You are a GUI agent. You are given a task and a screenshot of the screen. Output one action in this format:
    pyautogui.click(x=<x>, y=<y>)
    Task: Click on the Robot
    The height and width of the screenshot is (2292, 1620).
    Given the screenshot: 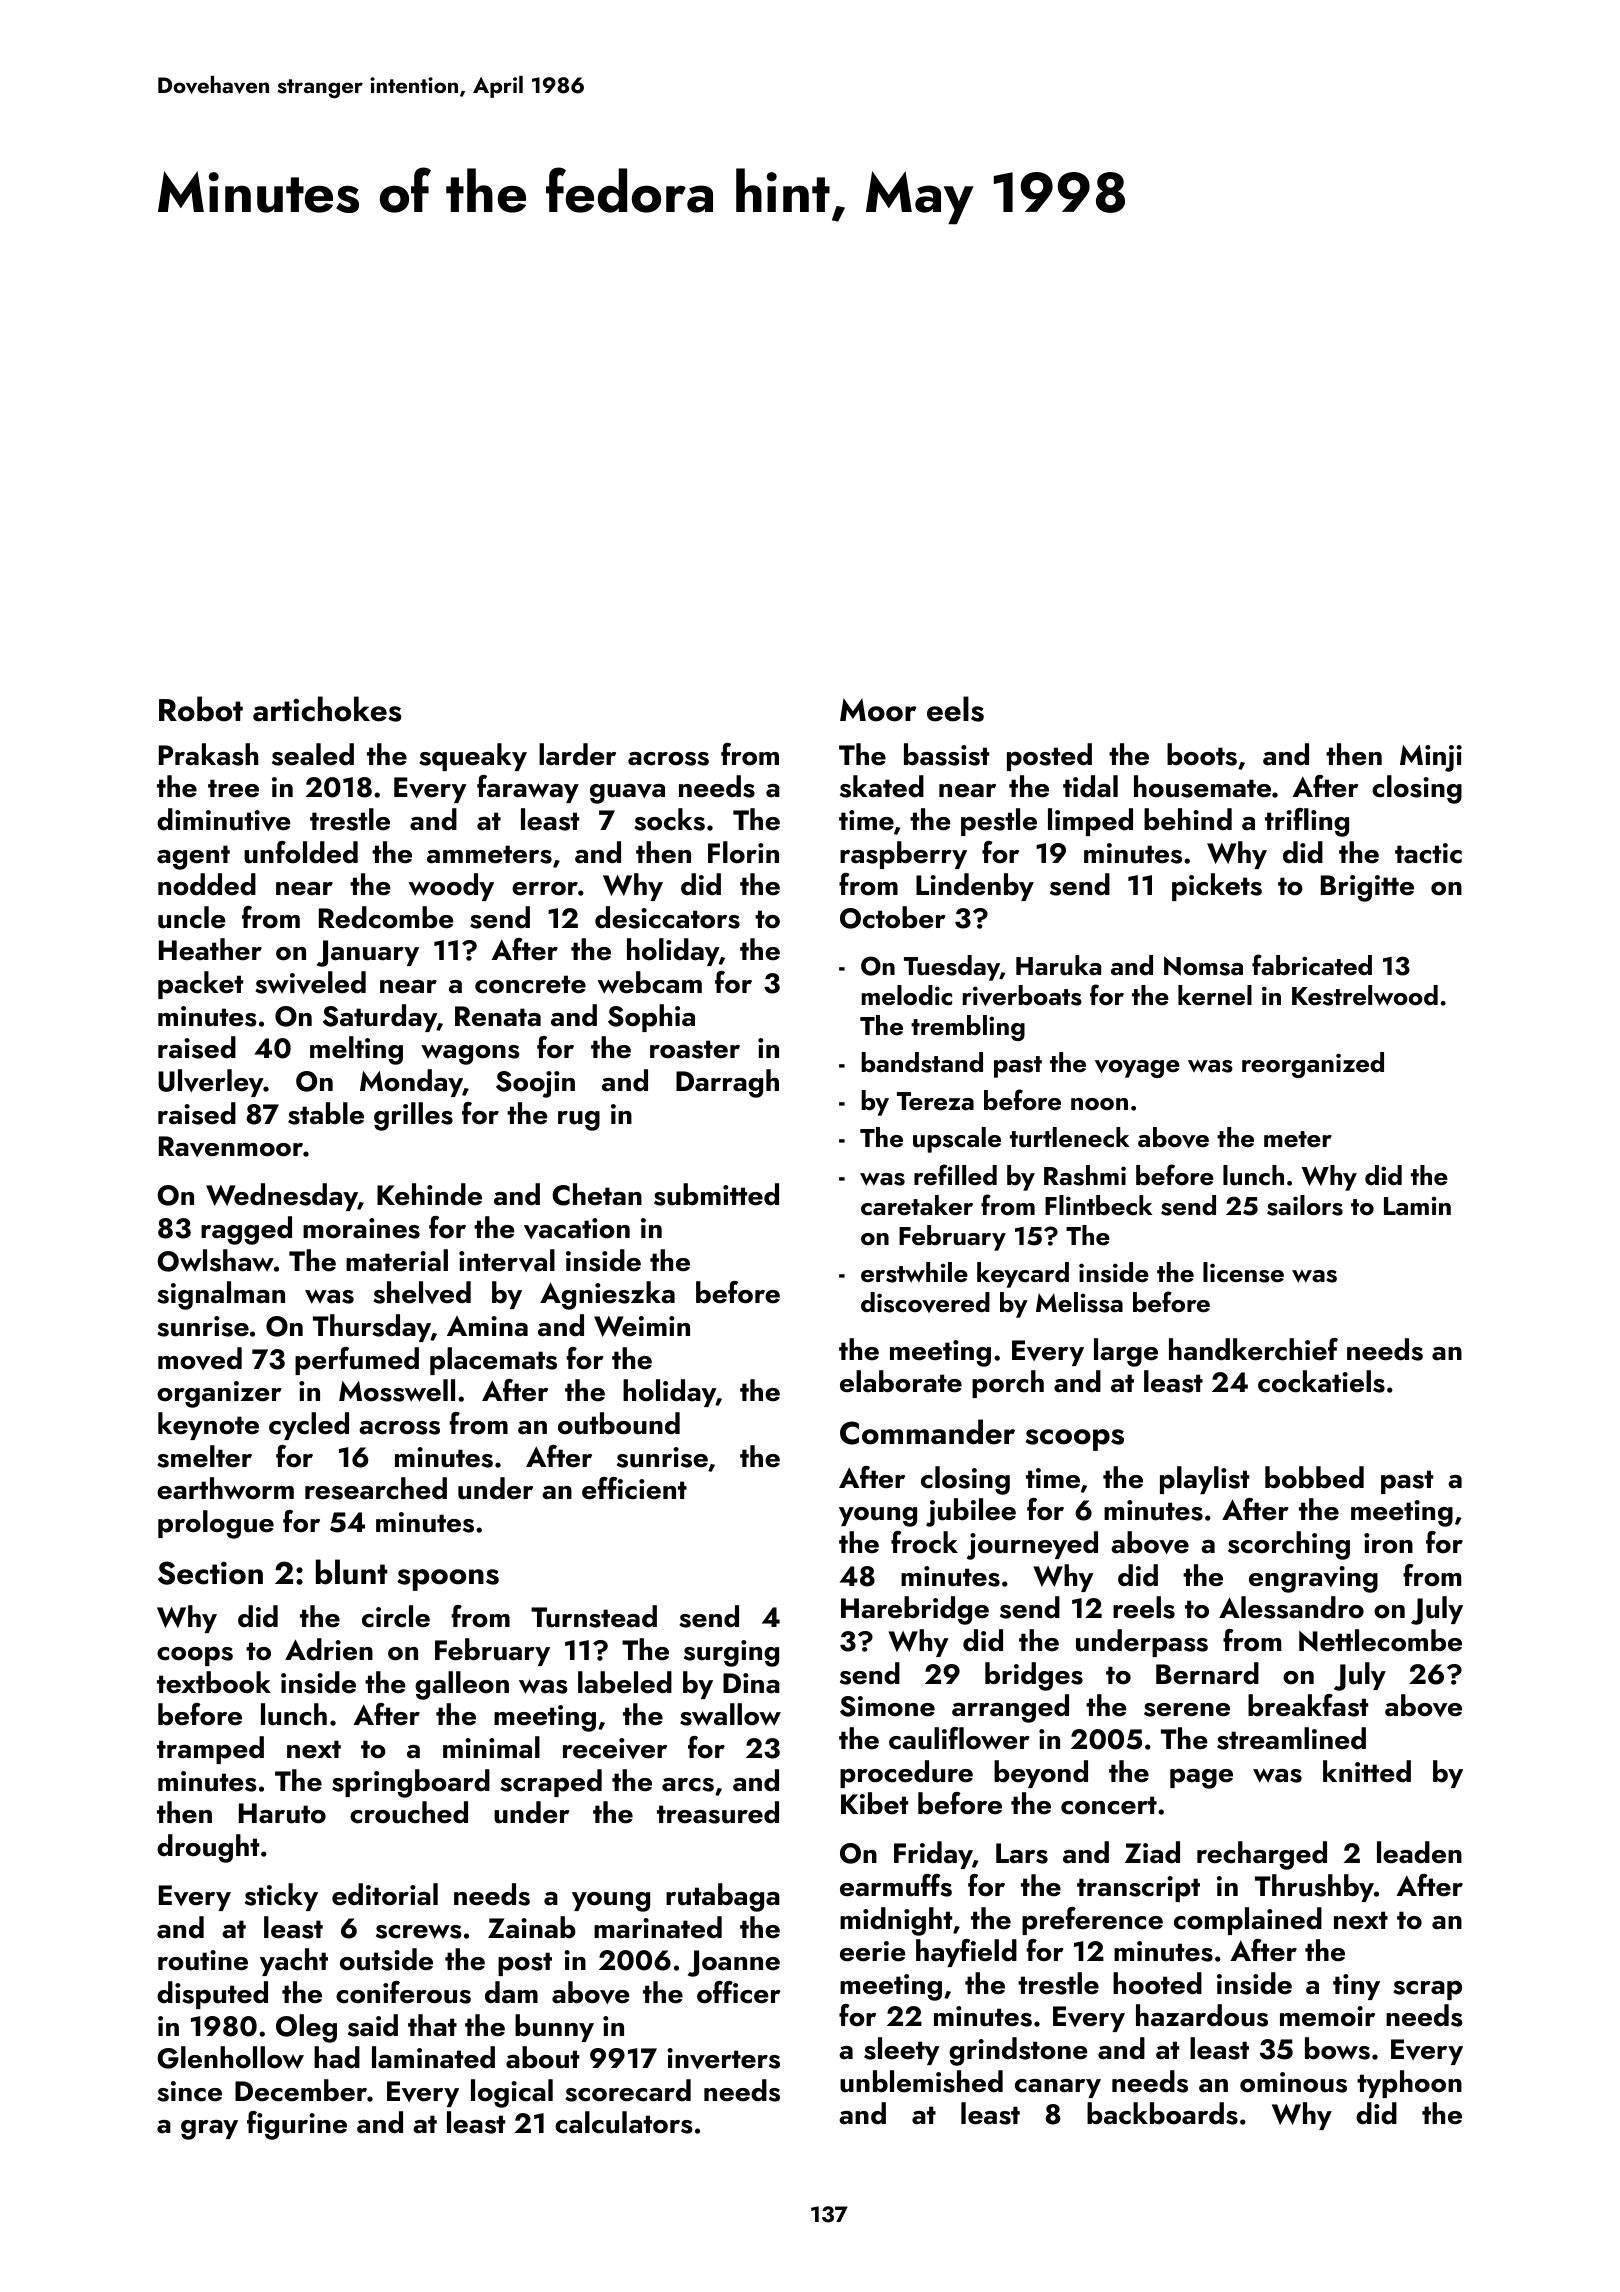 What is the action you would take?
    pyautogui.click(x=201, y=709)
